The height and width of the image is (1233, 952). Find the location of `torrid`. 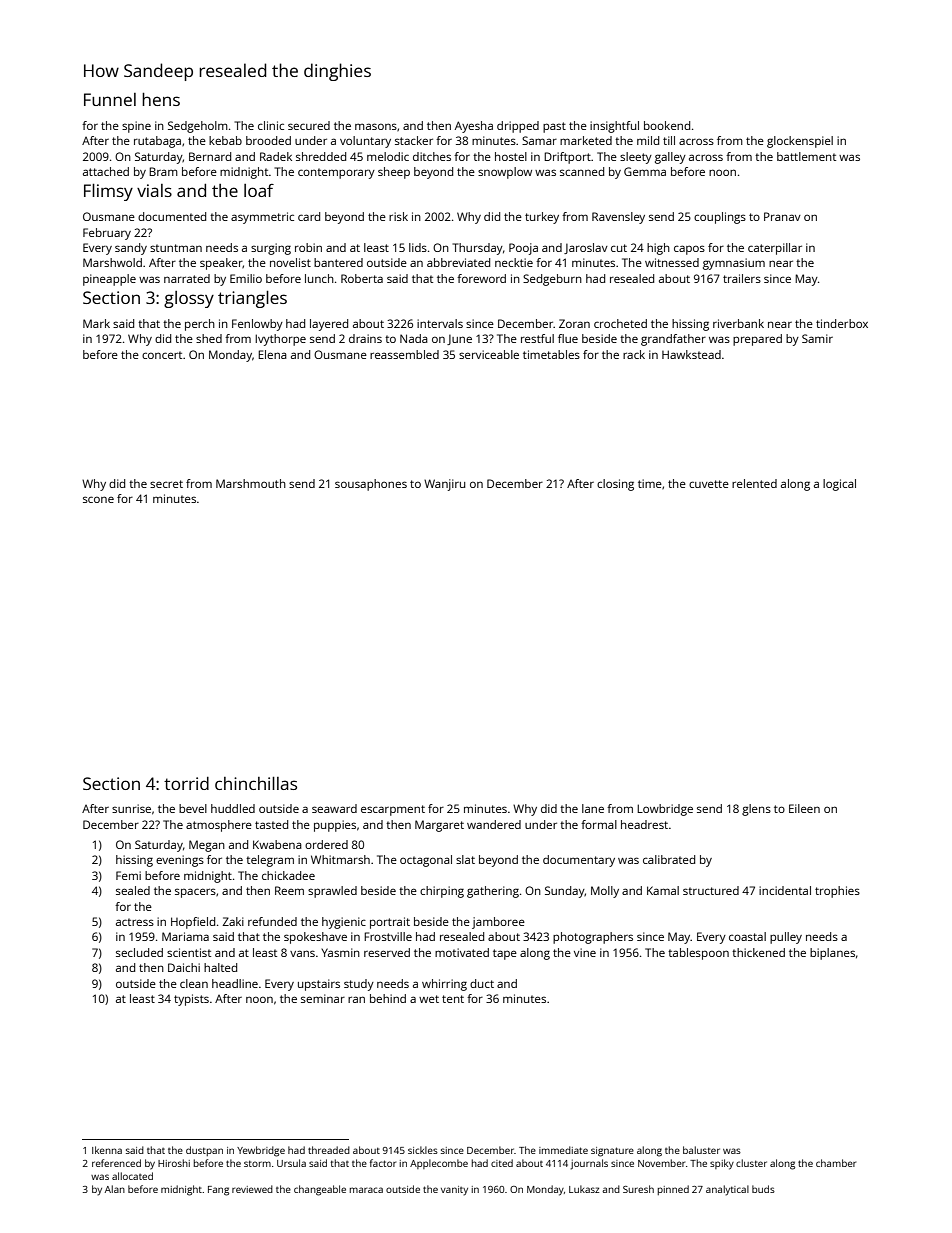

torrid is located at coordinates (186, 783).
